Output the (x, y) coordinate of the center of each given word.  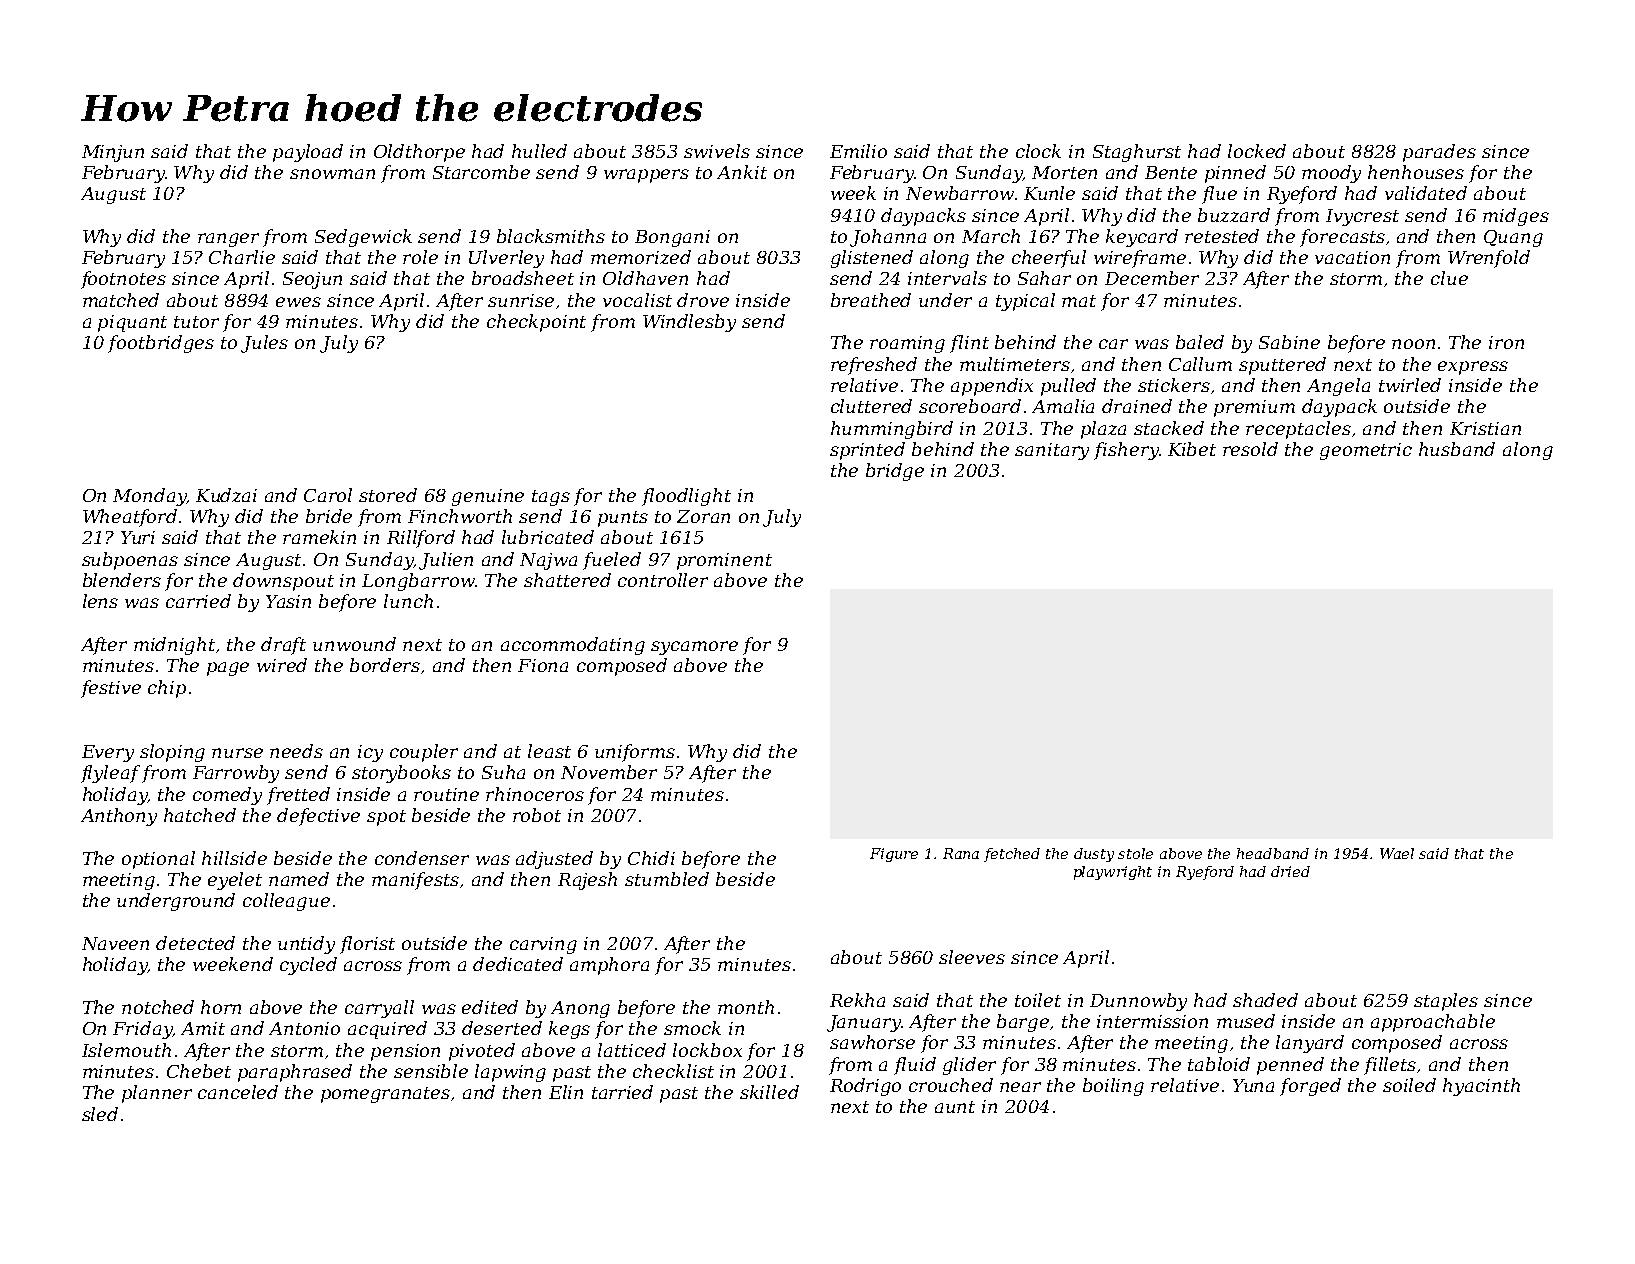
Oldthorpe (419, 153)
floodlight (686, 497)
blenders (122, 580)
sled (100, 1114)
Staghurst (1137, 153)
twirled (1410, 385)
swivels (717, 151)
